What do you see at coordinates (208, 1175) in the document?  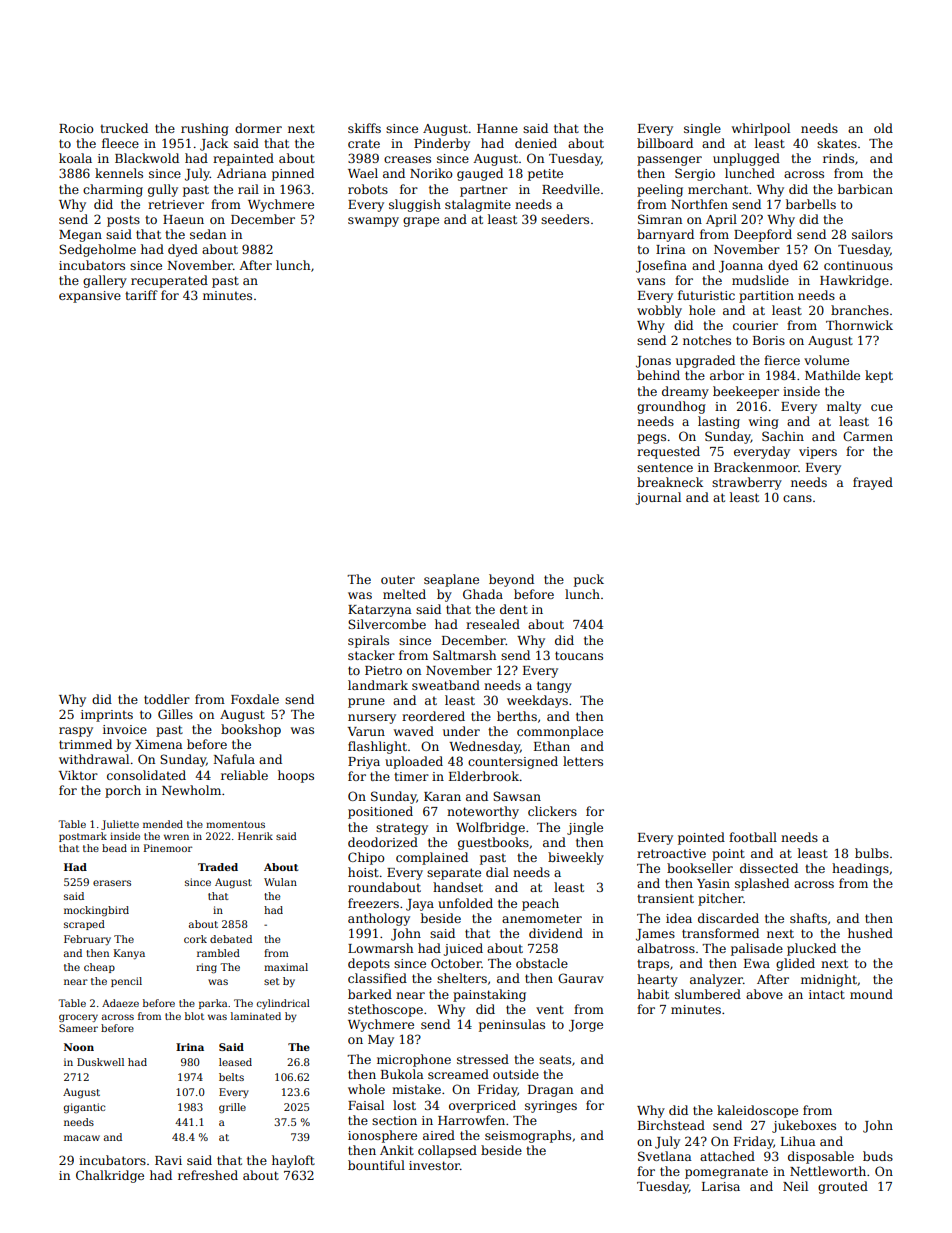 I see `refreshed` at bounding box center [208, 1175].
